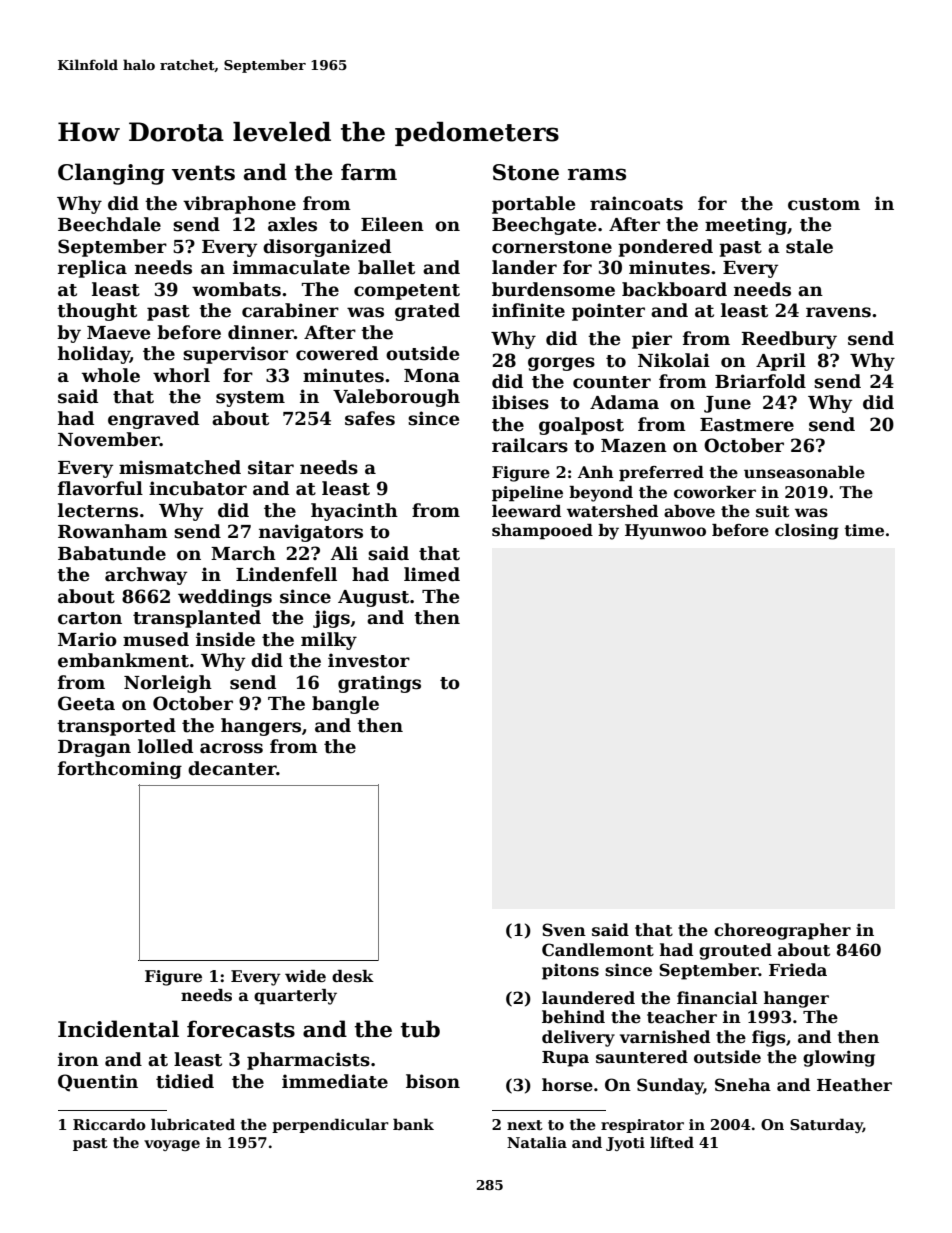 This screenshot has height=1233, width=952. Describe the element at coordinates (172, 1145) in the screenshot. I see `voyage` at that location.
